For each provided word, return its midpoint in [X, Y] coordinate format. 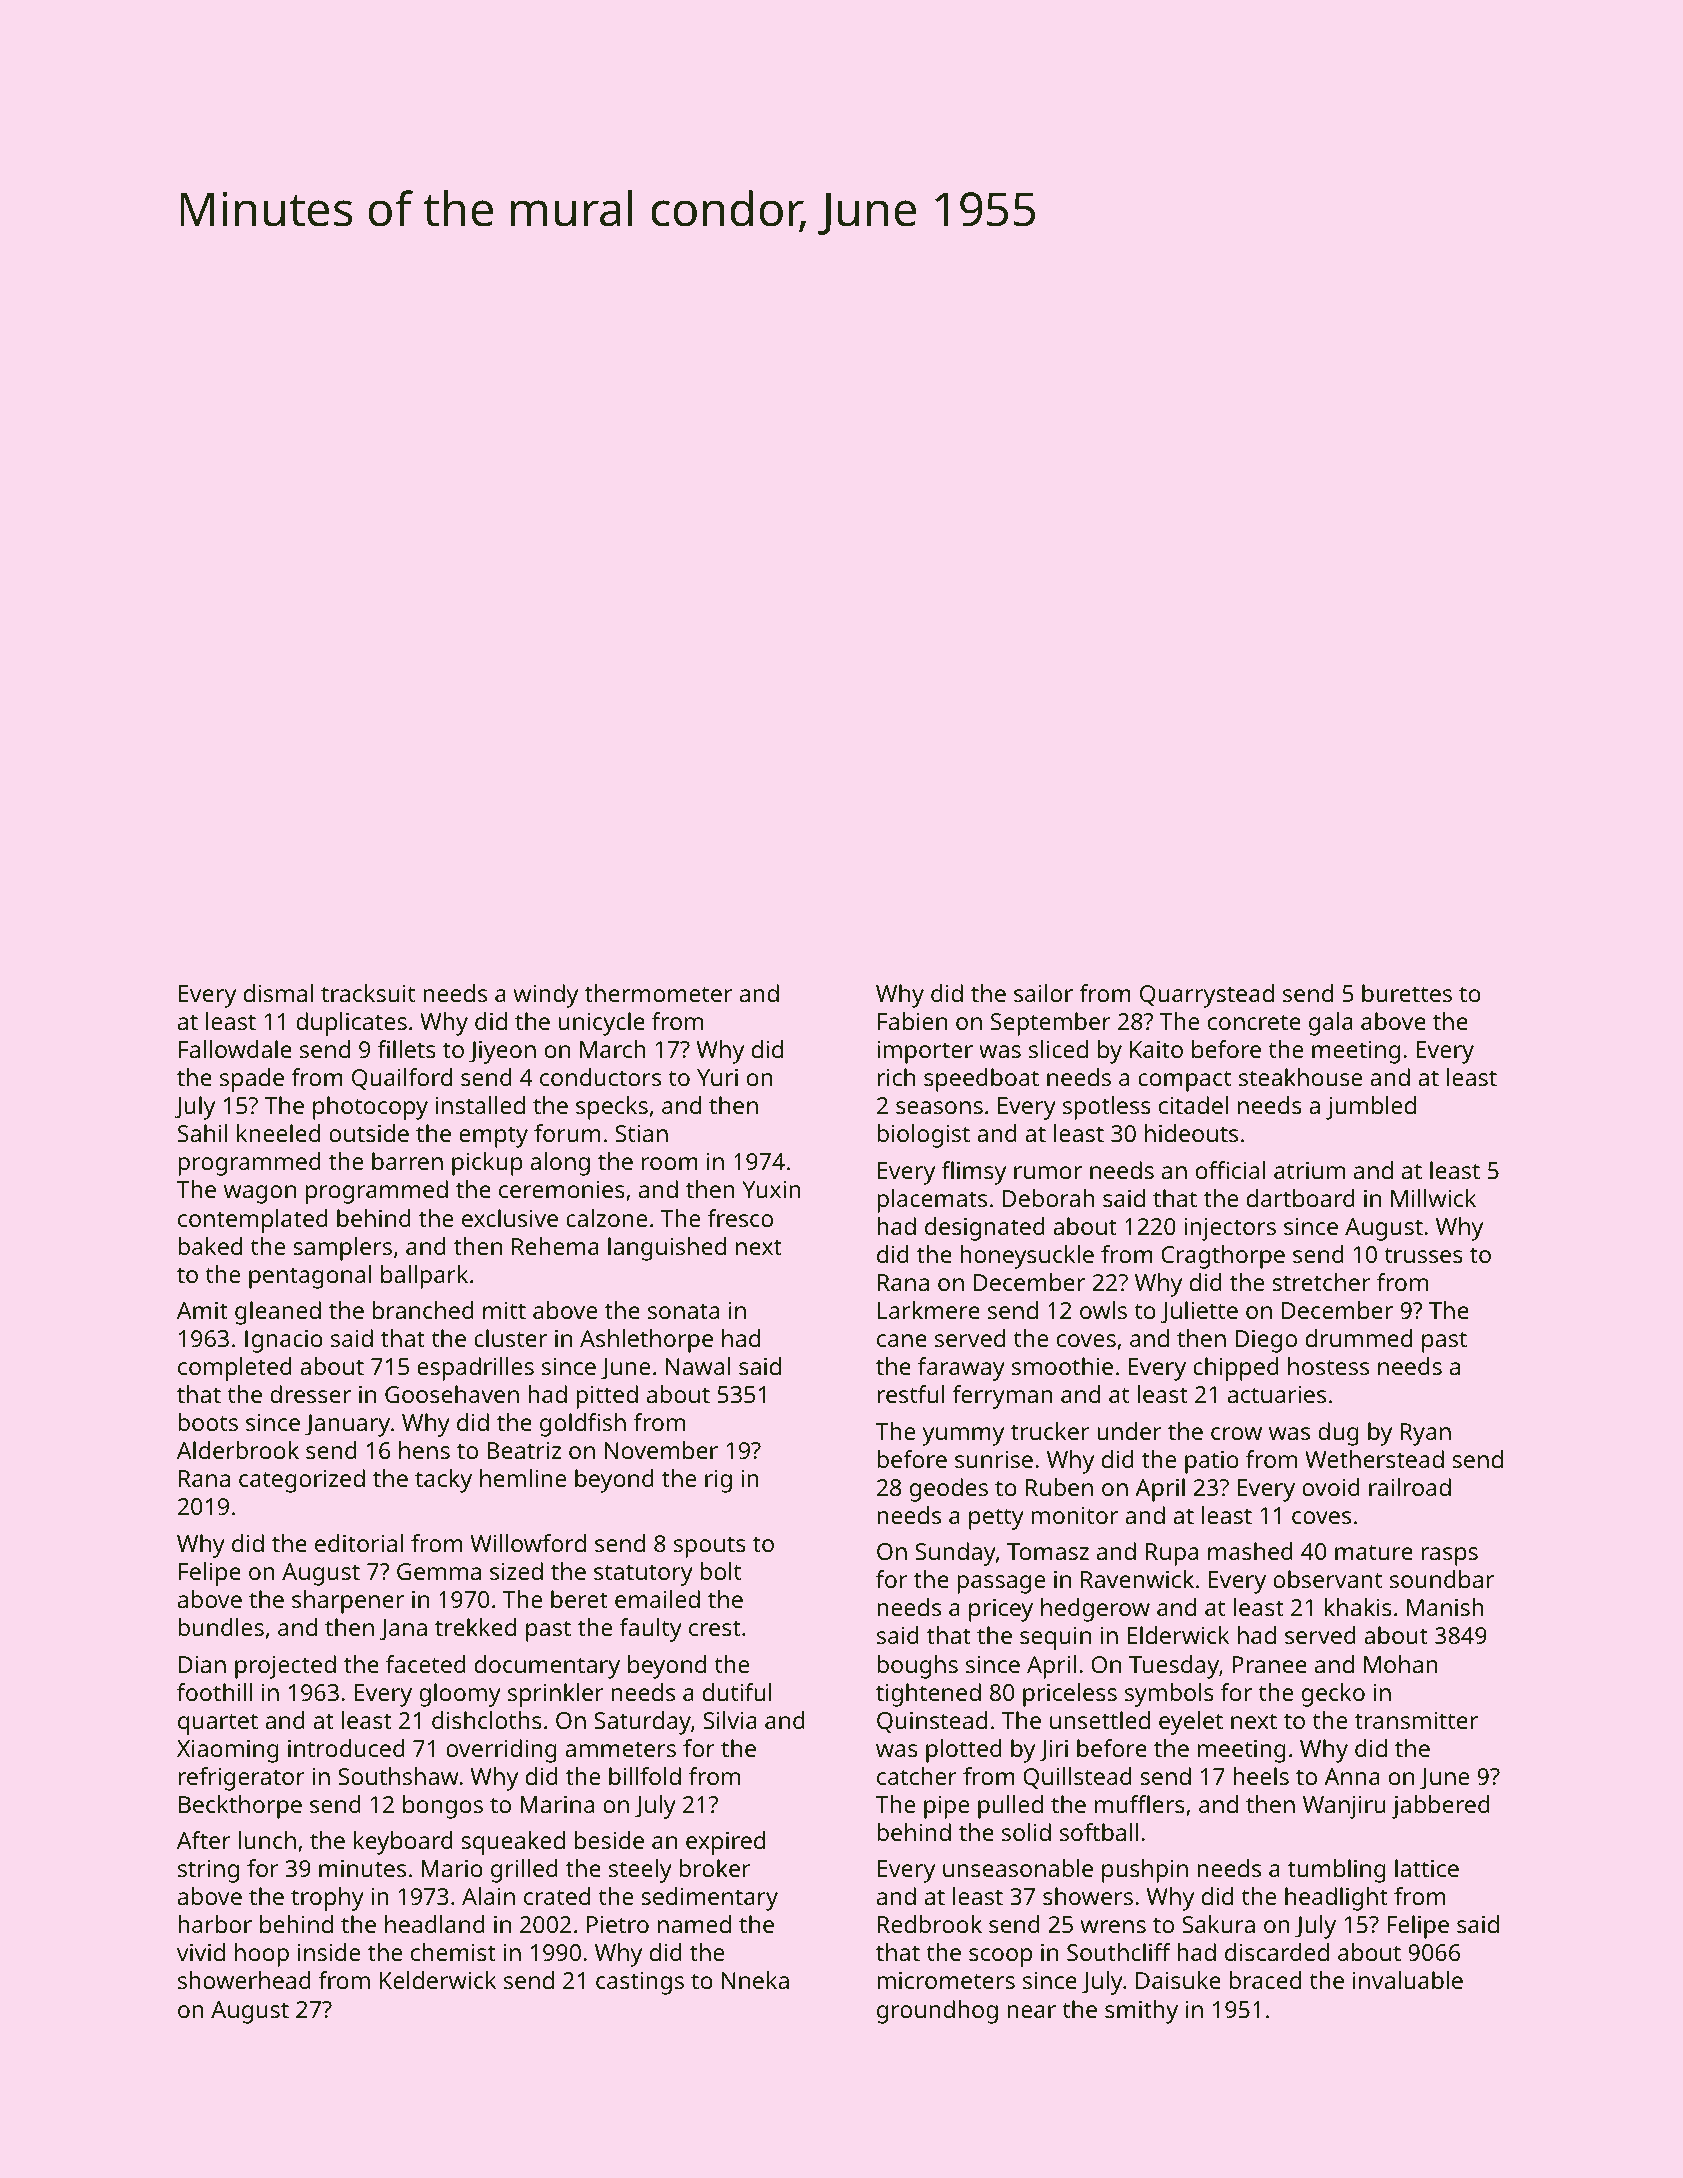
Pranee [1270, 1664]
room [670, 1163]
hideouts [1191, 1133]
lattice [1427, 1868]
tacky [443, 1481]
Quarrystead [1207, 996]
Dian [202, 1664]
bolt [720, 1571]
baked [210, 1246]
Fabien [912, 1021]
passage [1001, 1584]
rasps [1449, 1556]
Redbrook [930, 1924]
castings [640, 1983]
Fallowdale [235, 1049]
